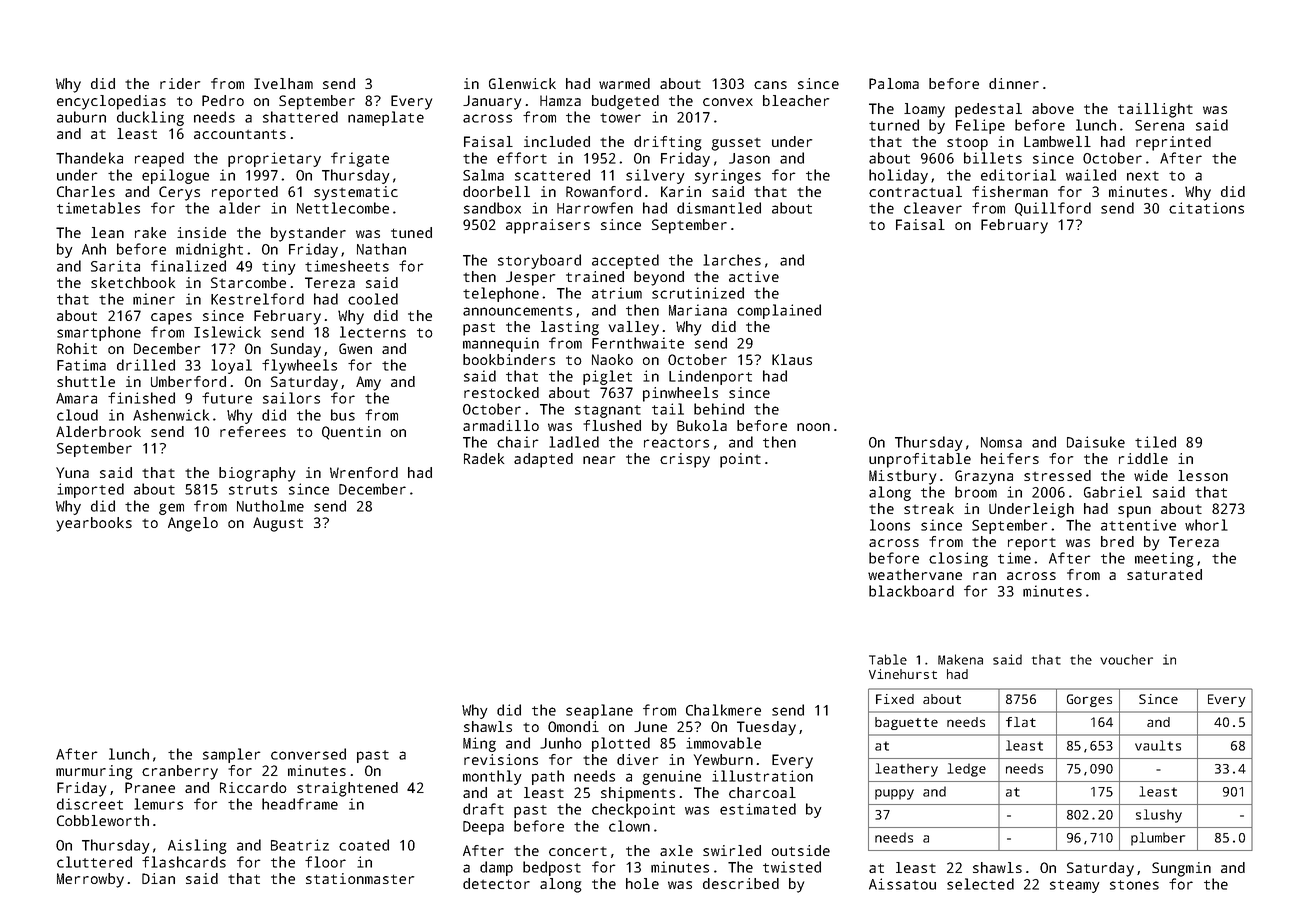 The image size is (1308, 924). Describe the element at coordinates (283, 83) in the image. I see `Ivelham` at that location.
